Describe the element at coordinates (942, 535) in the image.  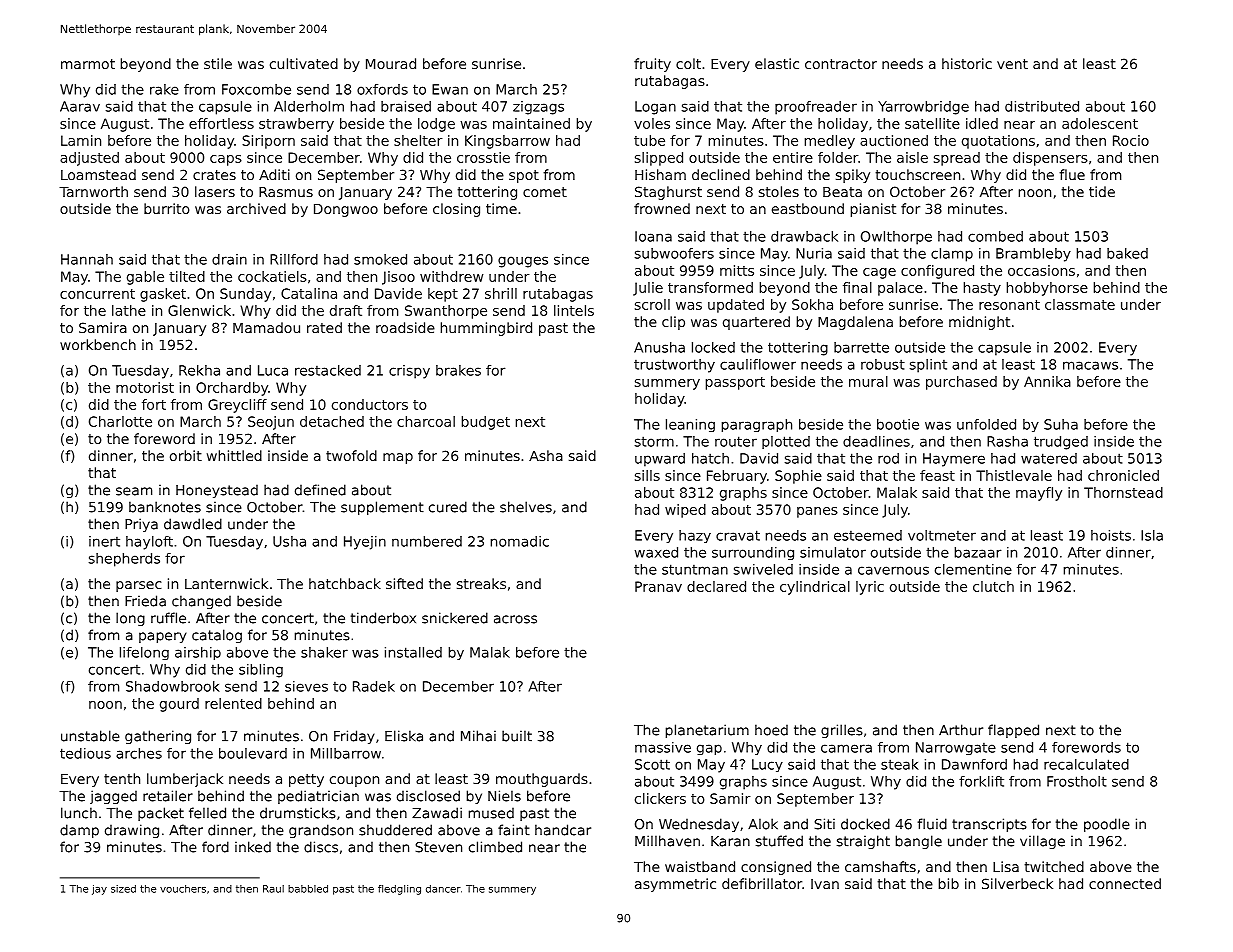
I see `voltmeter` at that location.
